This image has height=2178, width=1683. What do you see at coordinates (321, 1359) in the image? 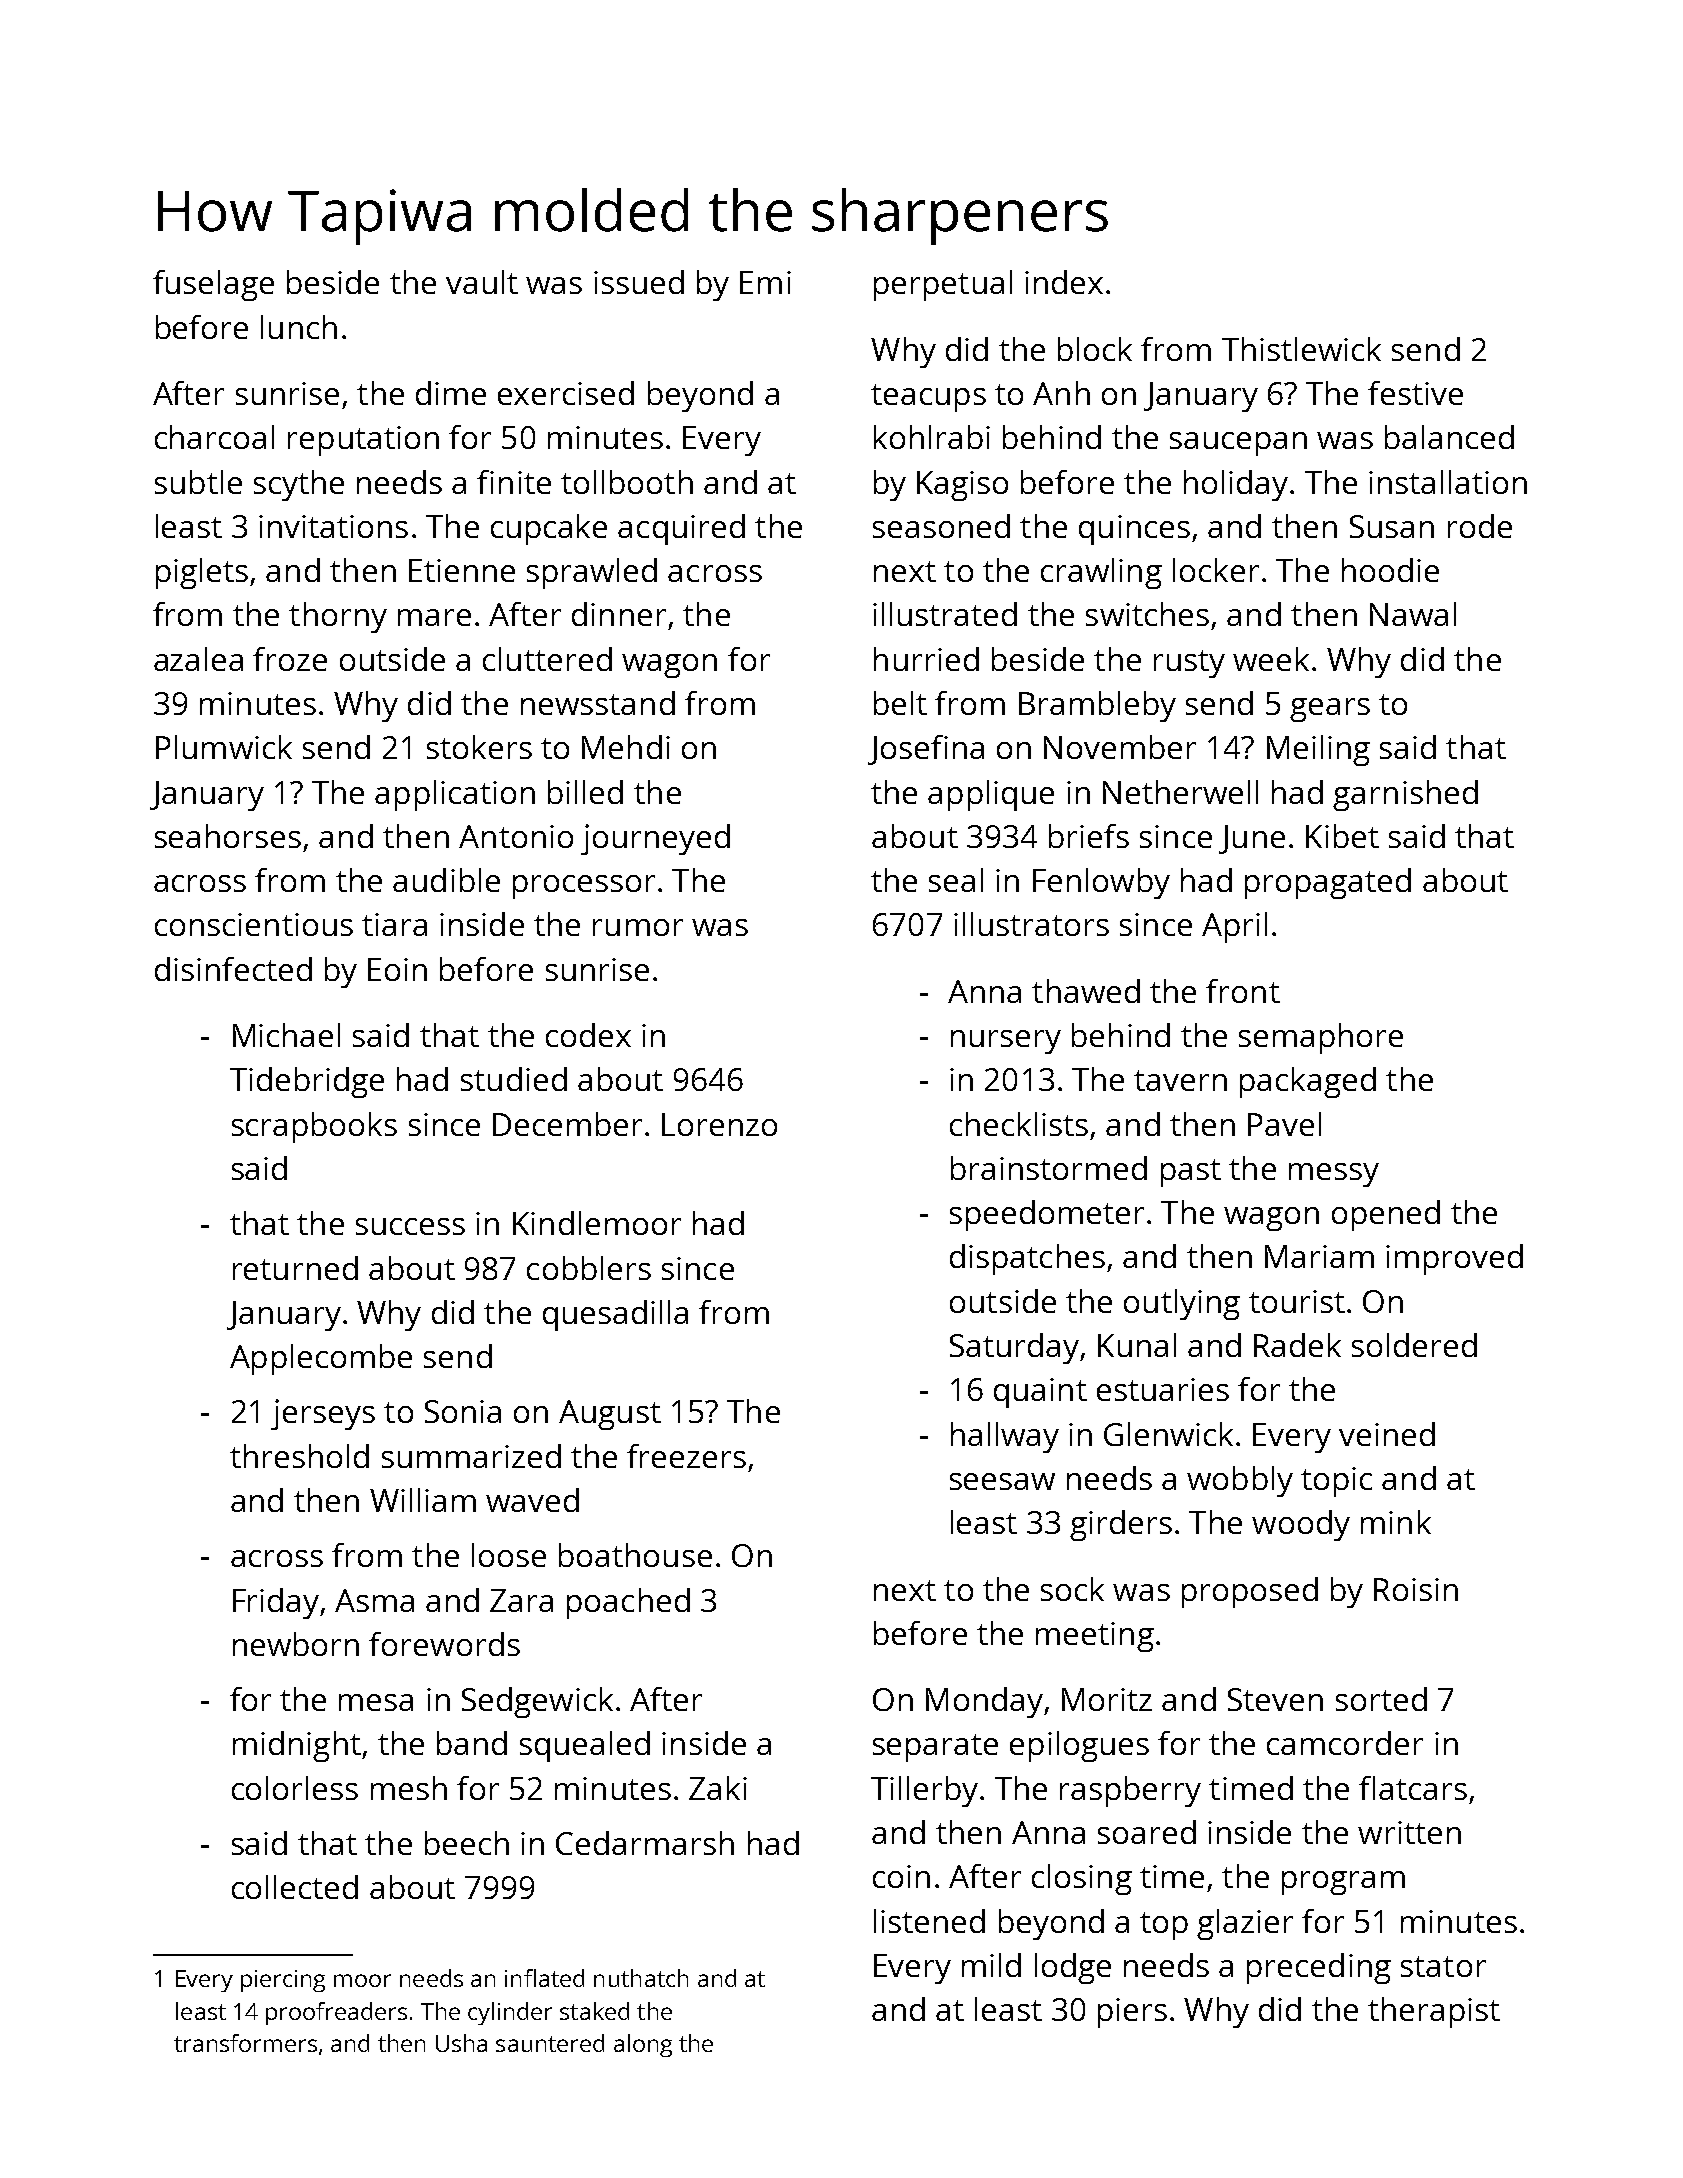
I see `Applecombe` at bounding box center [321, 1359].
